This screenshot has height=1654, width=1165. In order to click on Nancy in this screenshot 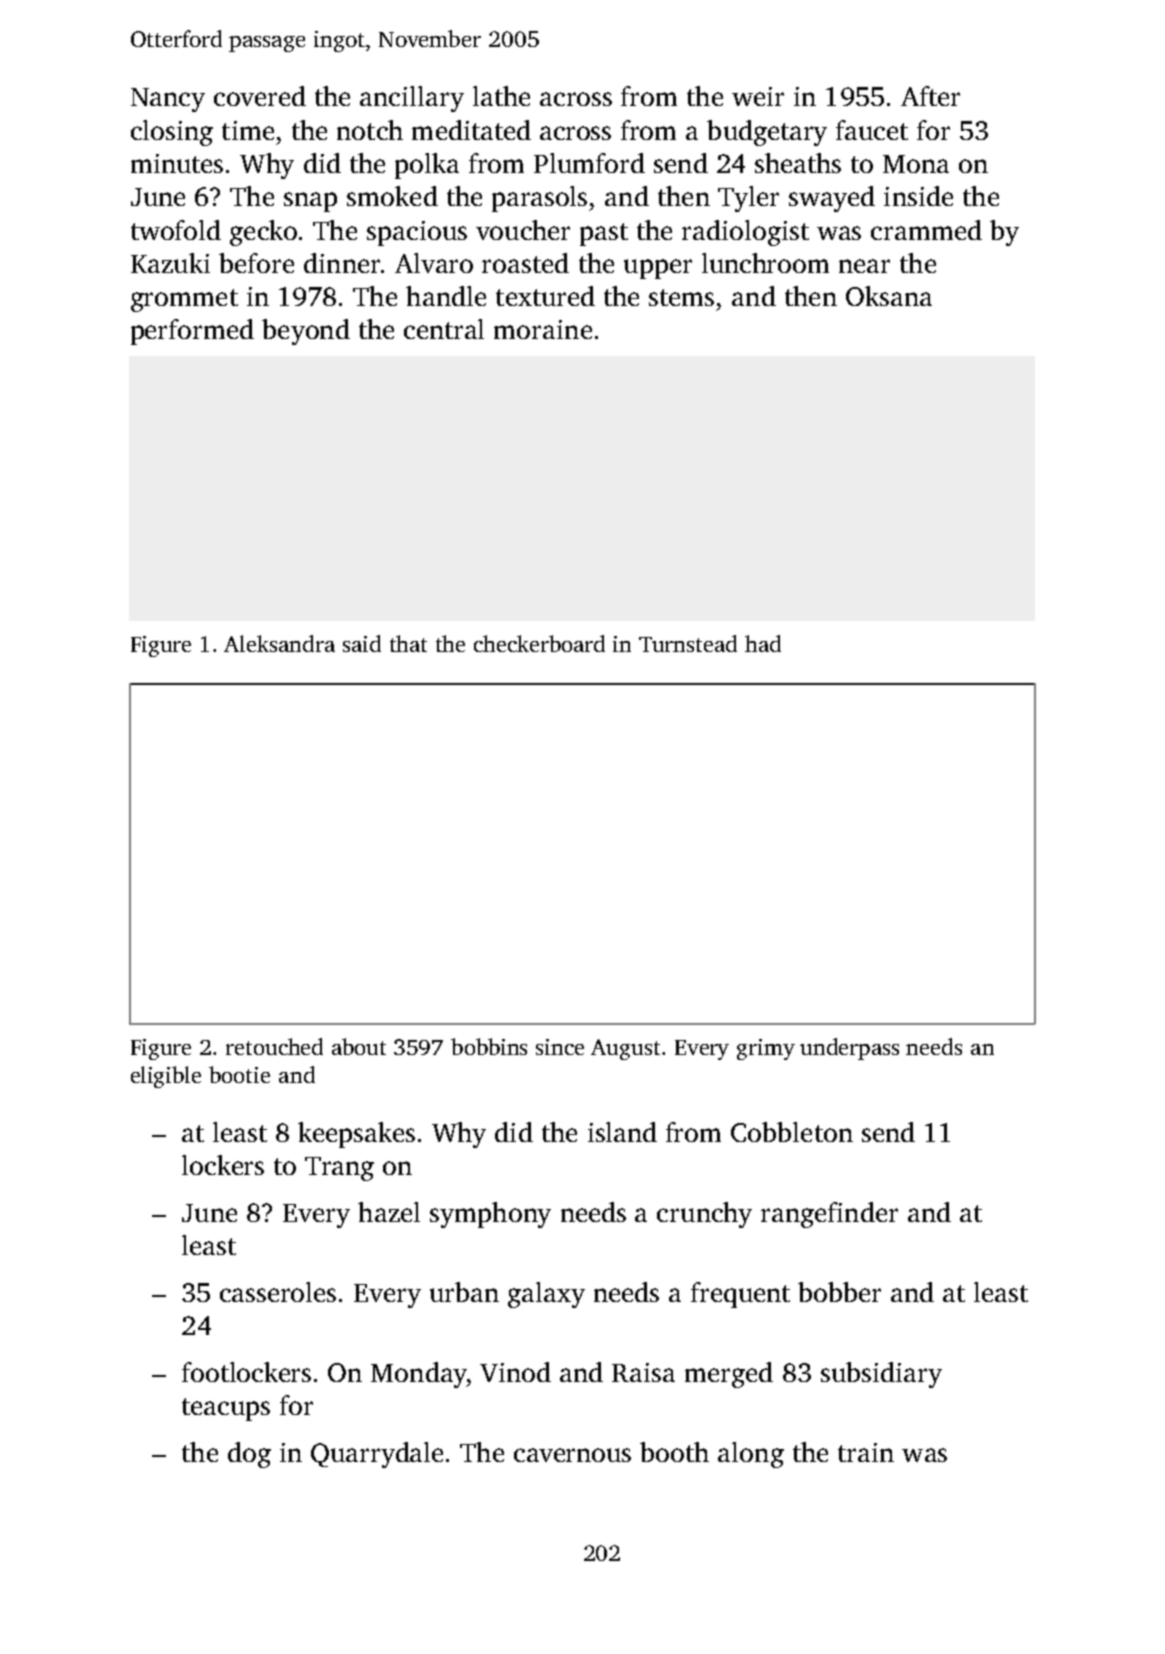, I will do `click(168, 100)`.
